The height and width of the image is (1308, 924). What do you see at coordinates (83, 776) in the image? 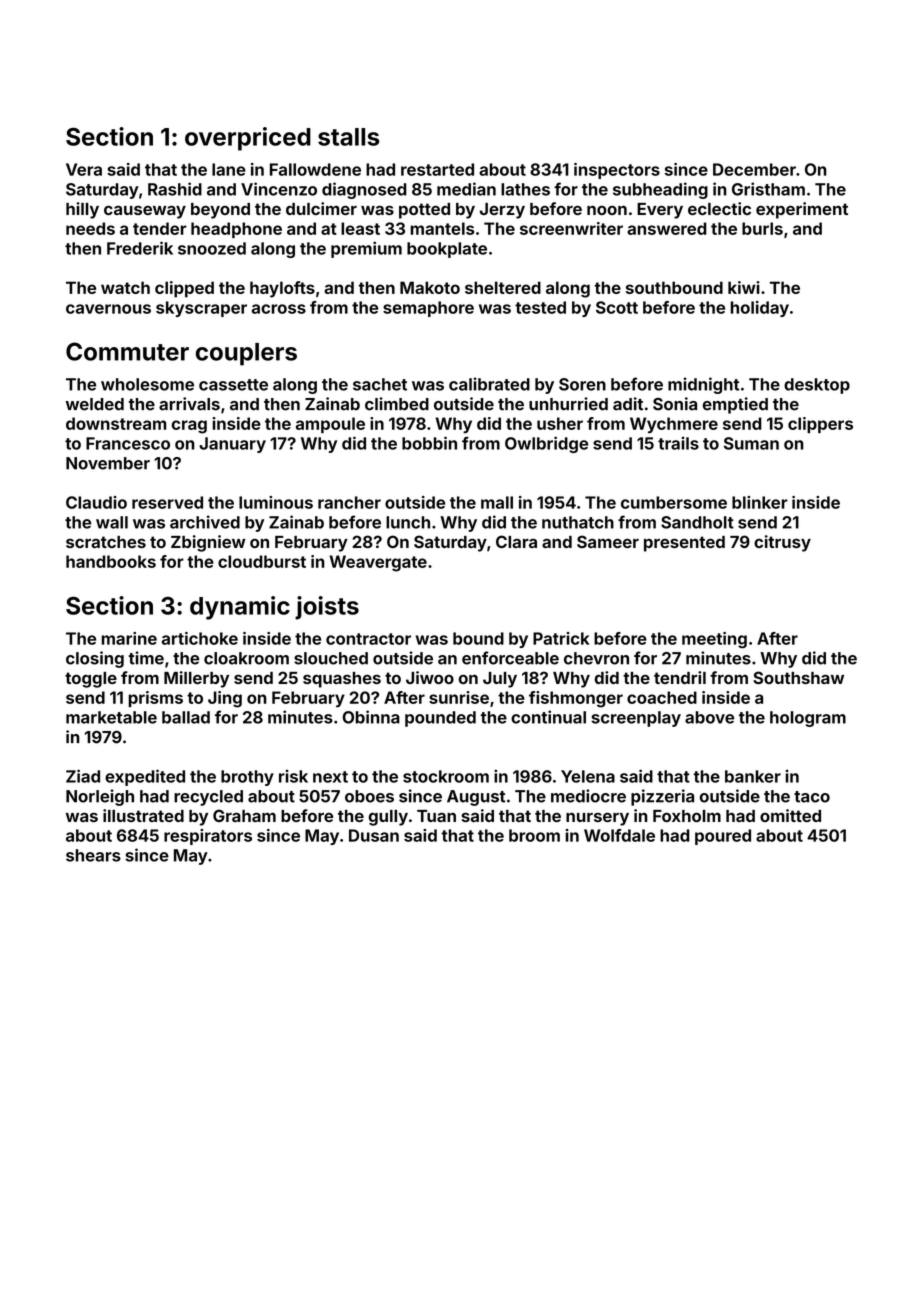
I see `Ziad` at bounding box center [83, 776].
